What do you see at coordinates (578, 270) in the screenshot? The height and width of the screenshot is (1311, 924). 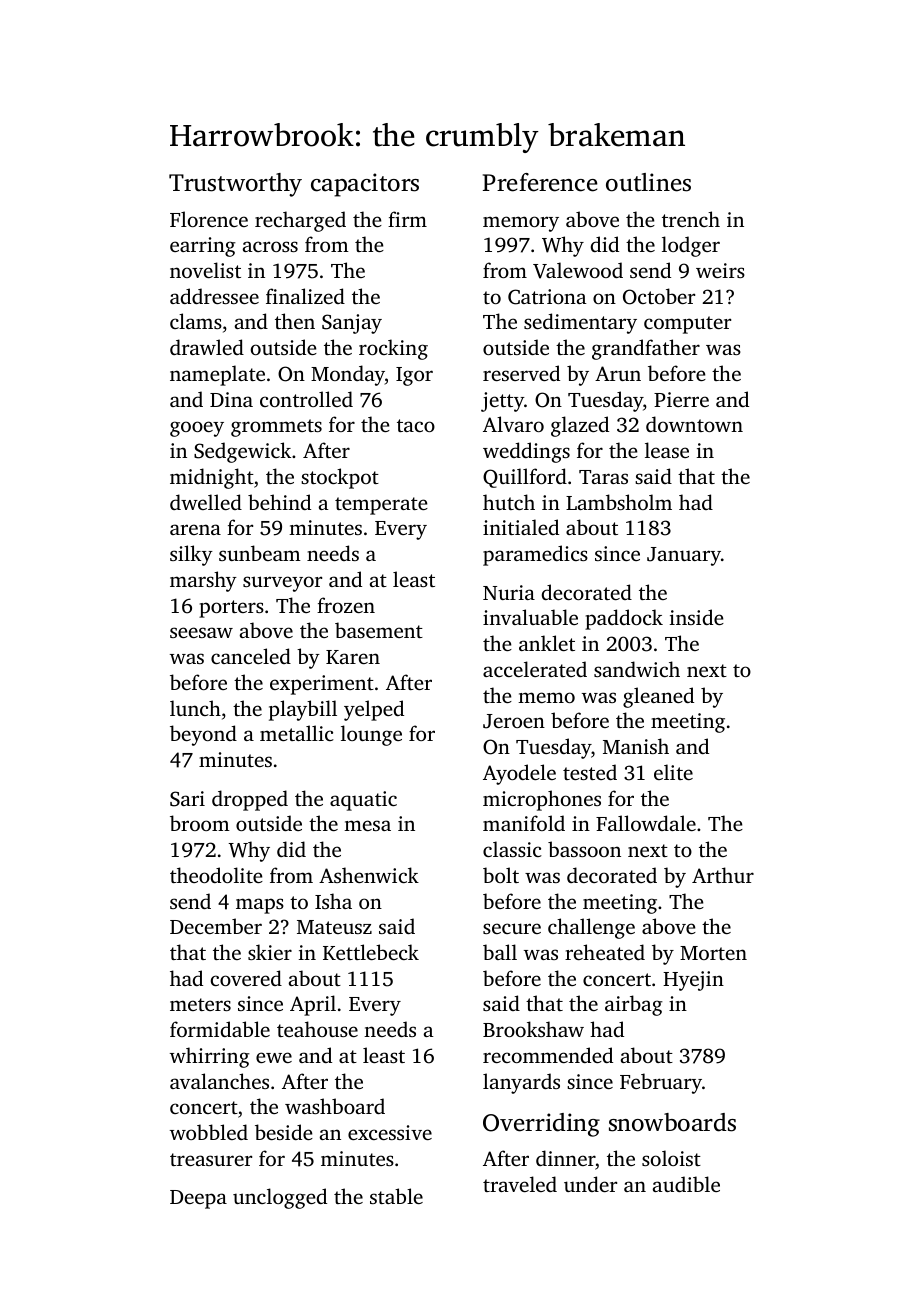 I see `Valewood` at bounding box center [578, 270].
